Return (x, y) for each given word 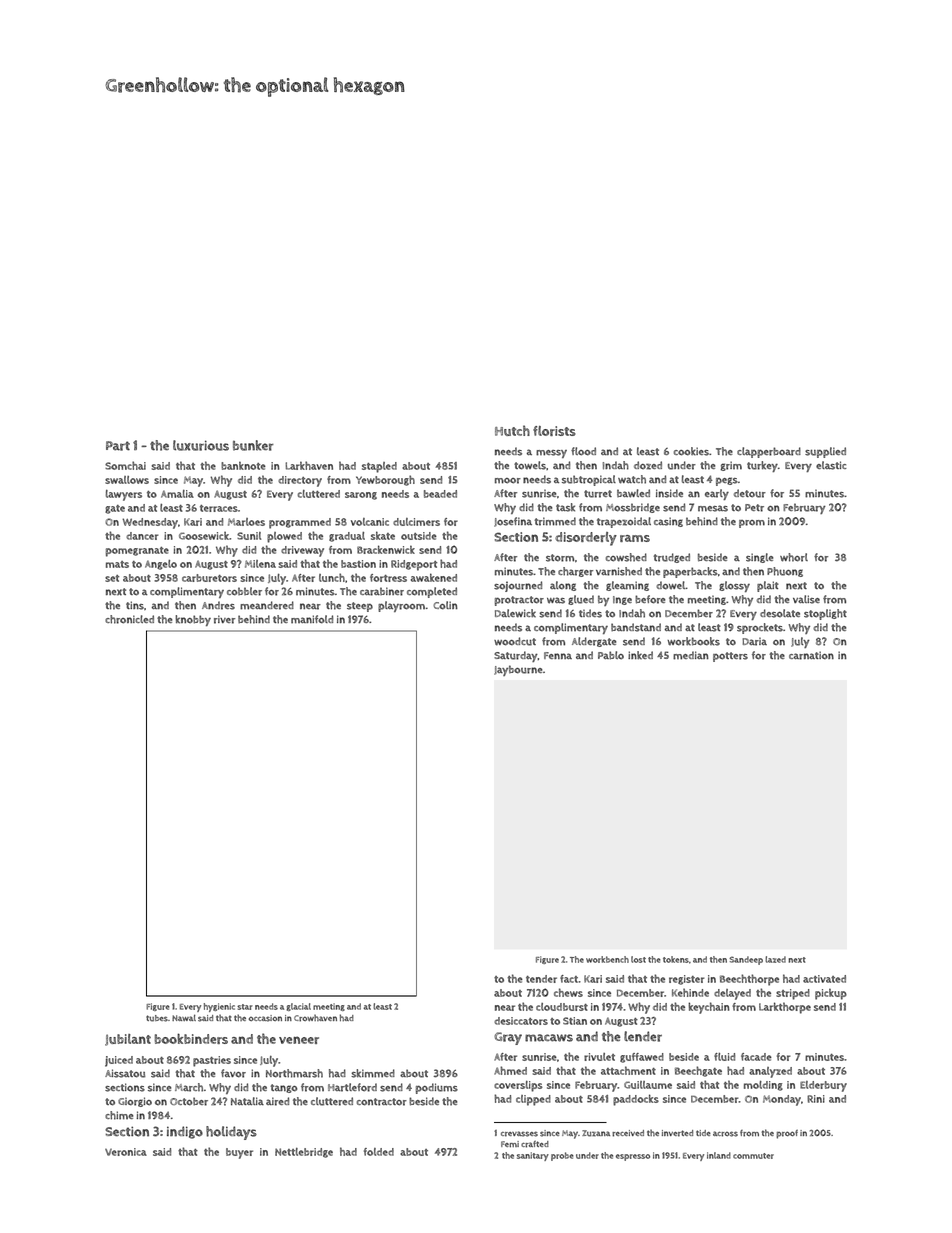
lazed (775, 959)
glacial (298, 1007)
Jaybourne (518, 670)
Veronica (126, 1152)
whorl (794, 557)
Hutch (512, 430)
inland (719, 1155)
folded (379, 1152)
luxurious (201, 445)
